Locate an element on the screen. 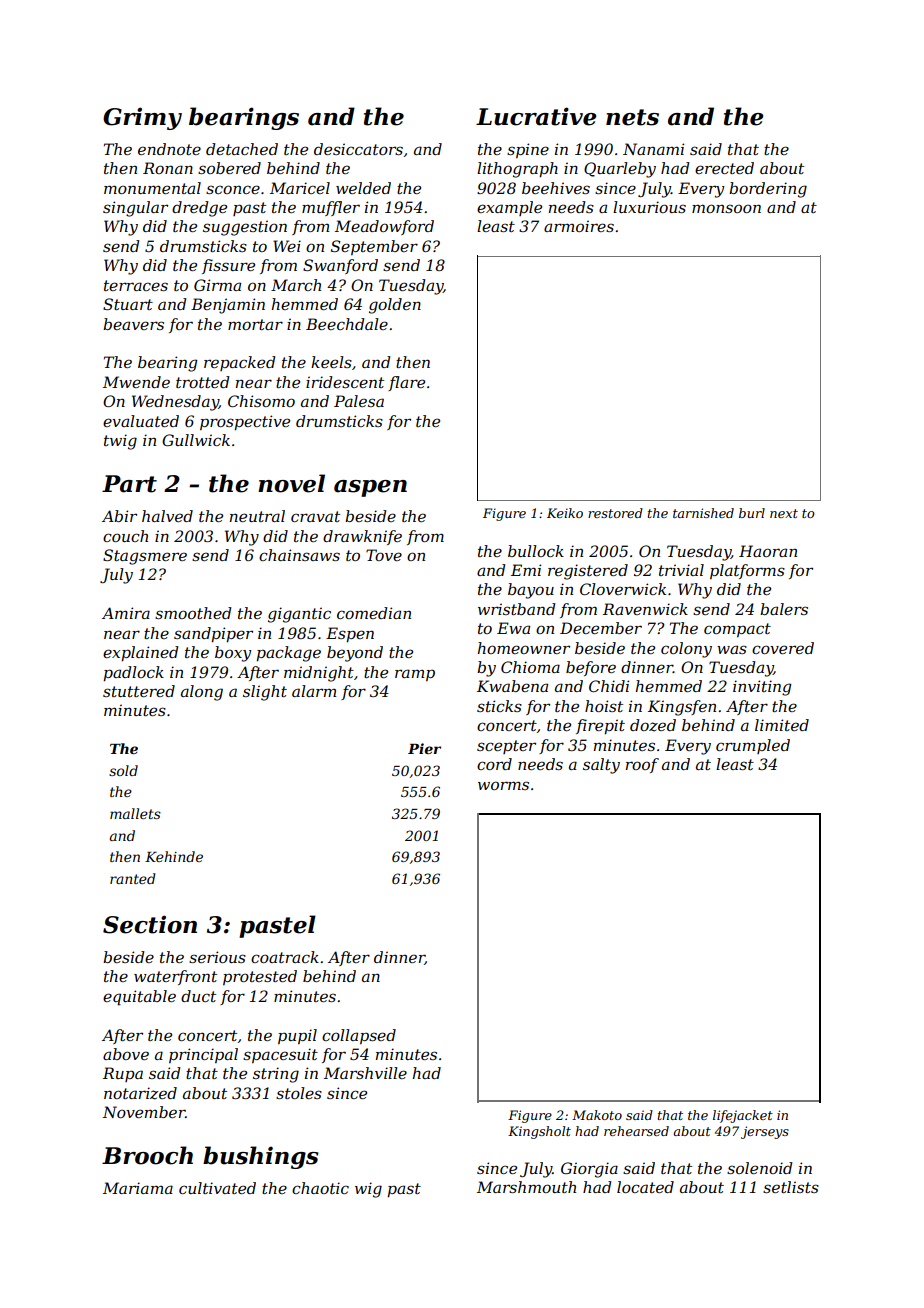 The width and height of the screenshot is (924, 1308). cultivated is located at coordinates (217, 1188).
